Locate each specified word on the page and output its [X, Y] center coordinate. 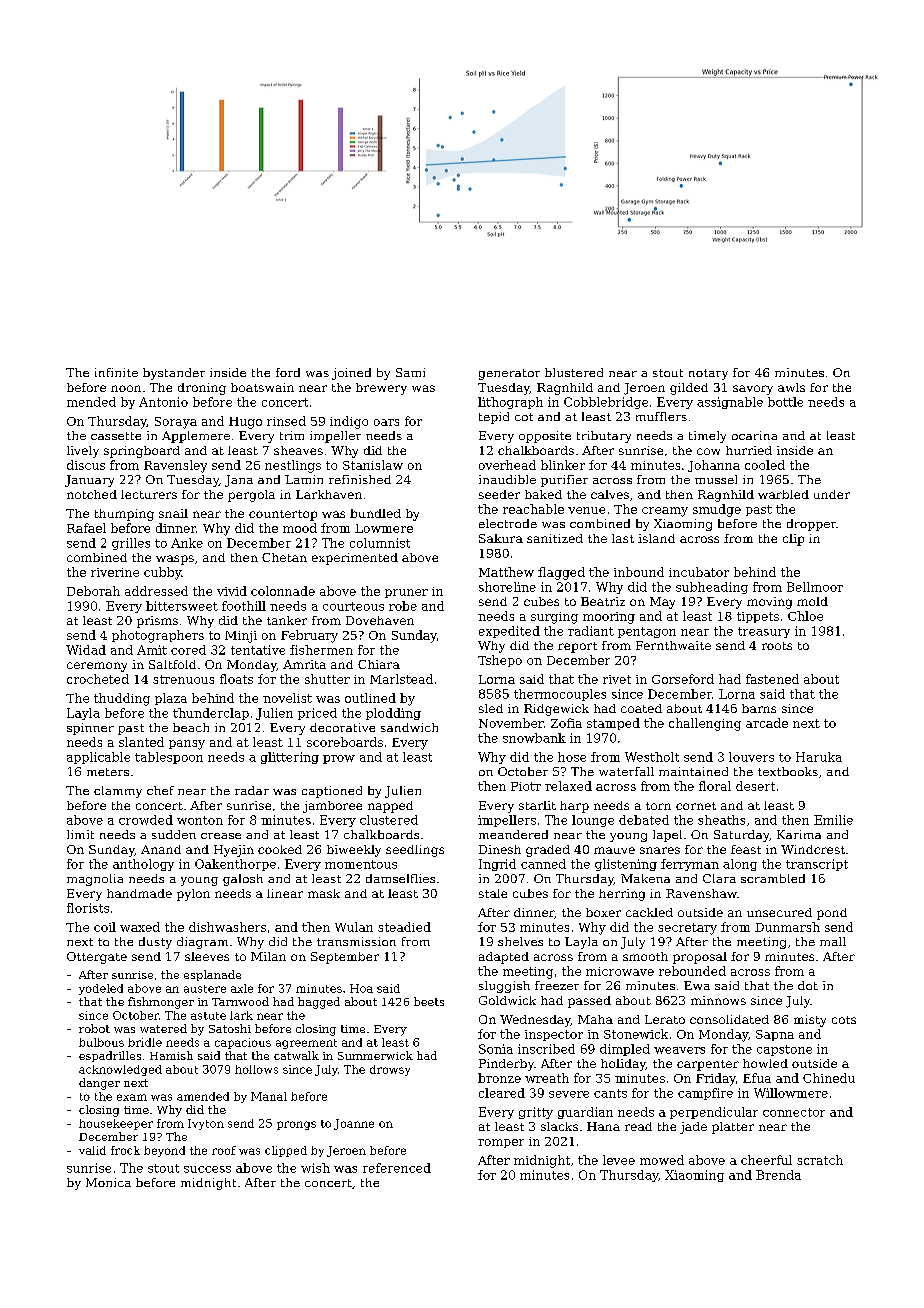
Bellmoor [815, 587]
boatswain [262, 387]
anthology [143, 865]
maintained [693, 771]
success [207, 1169]
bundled [375, 513]
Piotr [526, 786]
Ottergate [97, 958]
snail [173, 513]
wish [315, 1168]
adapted [504, 958]
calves [610, 494]
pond [832, 914]
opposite [545, 437]
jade [693, 1128]
